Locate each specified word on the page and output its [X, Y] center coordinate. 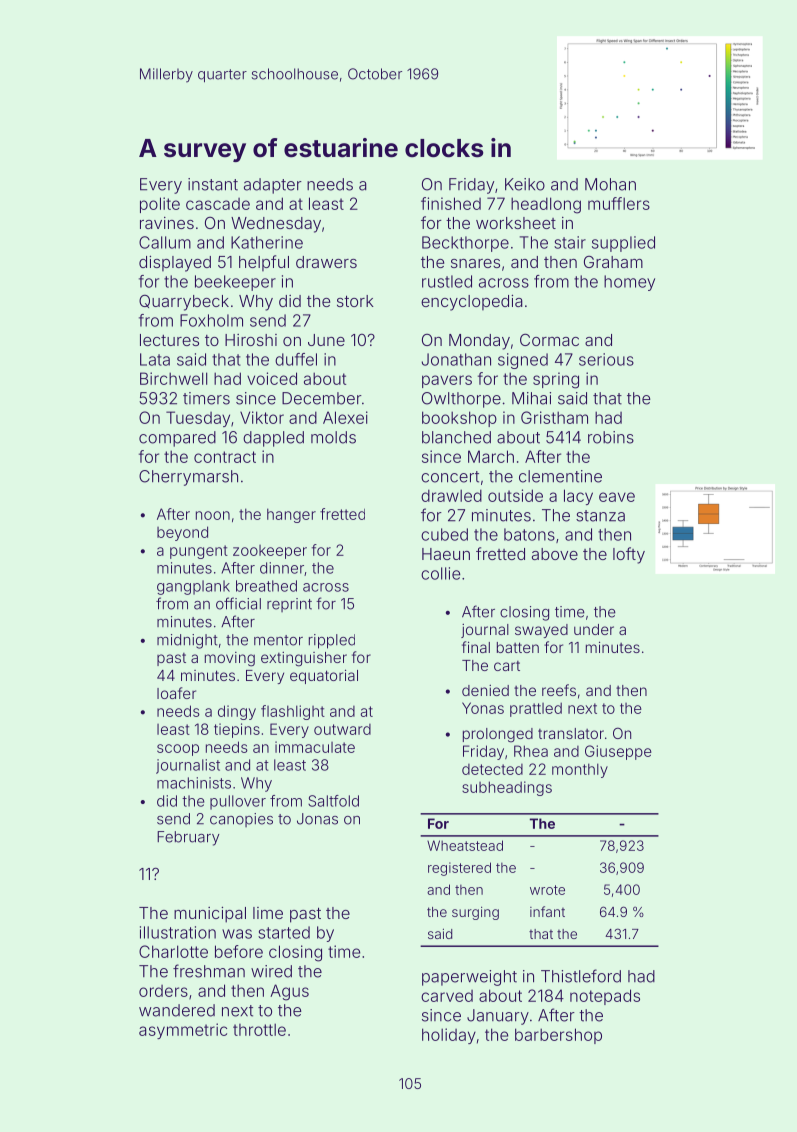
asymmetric [183, 1031]
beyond [182, 533]
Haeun [446, 554]
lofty [629, 555]
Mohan [610, 184]
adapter [273, 186]
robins [611, 437]
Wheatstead [465, 845]
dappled [273, 439]
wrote [547, 890]
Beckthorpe [465, 244]
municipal [210, 915]
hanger [291, 515]
